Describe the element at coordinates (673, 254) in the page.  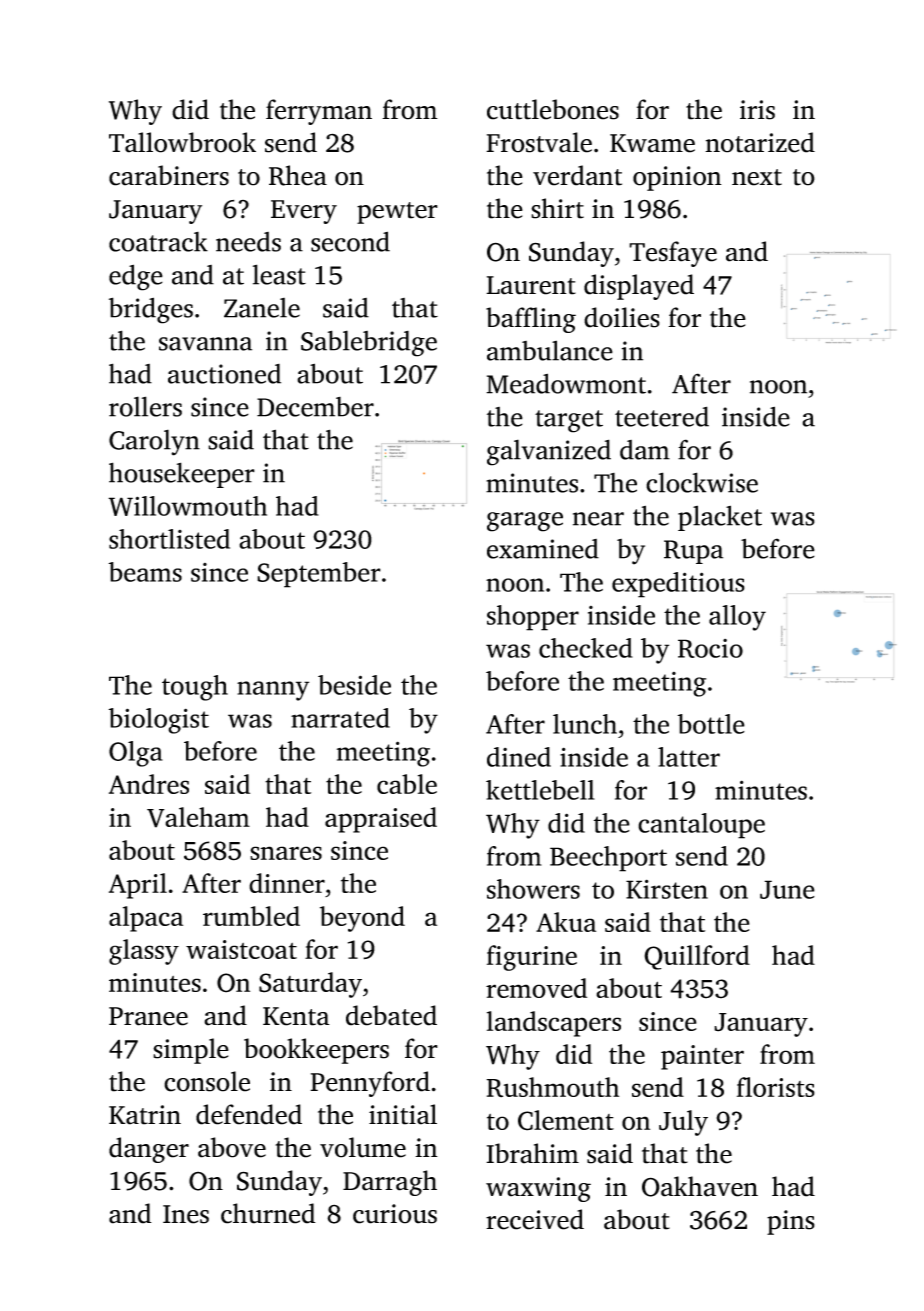
I see `Tesfaye` at that location.
